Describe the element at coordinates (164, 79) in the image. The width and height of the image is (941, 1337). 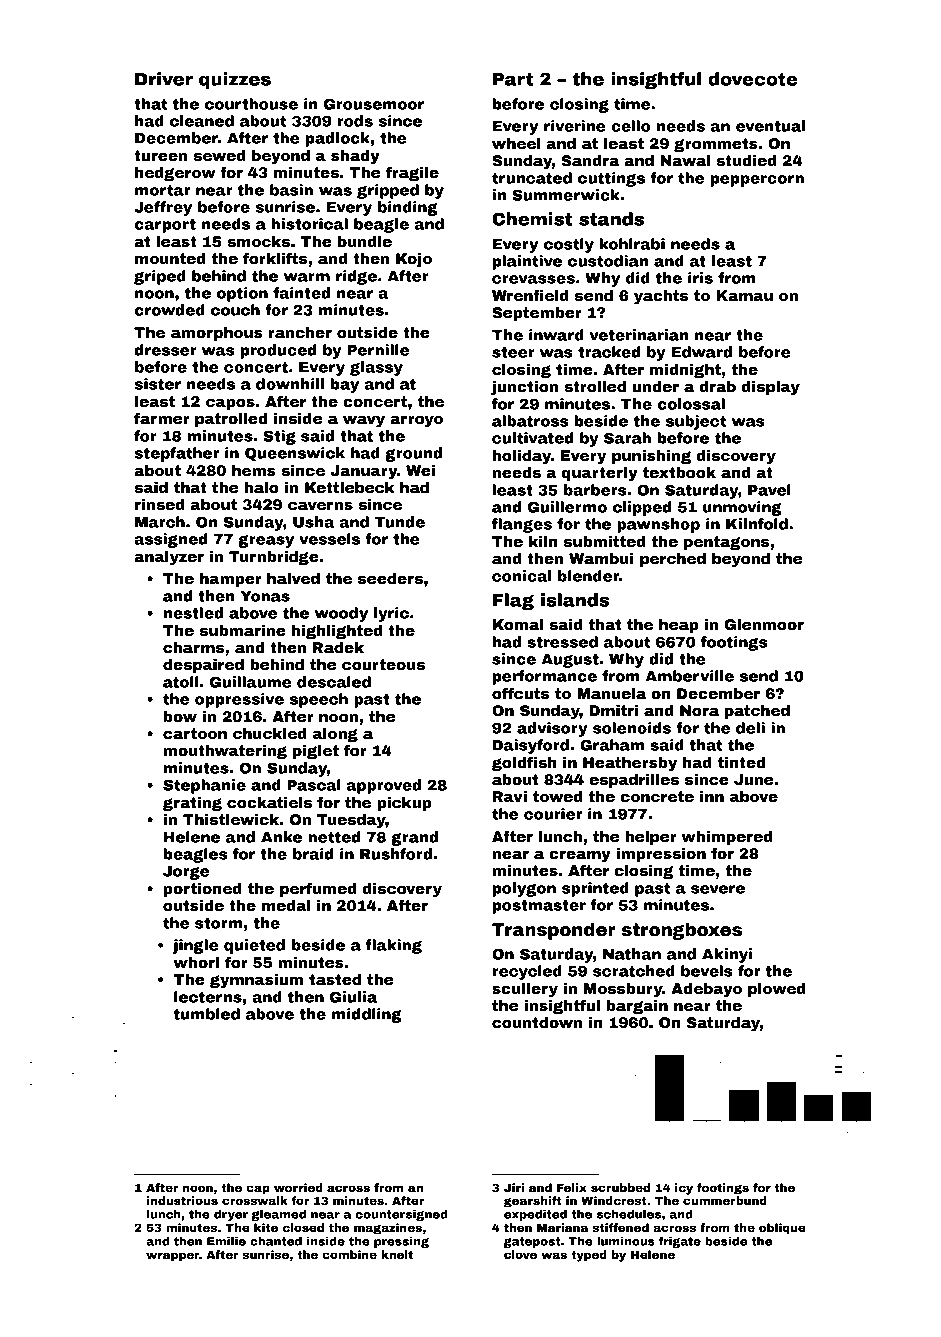
I see `Driver` at that location.
